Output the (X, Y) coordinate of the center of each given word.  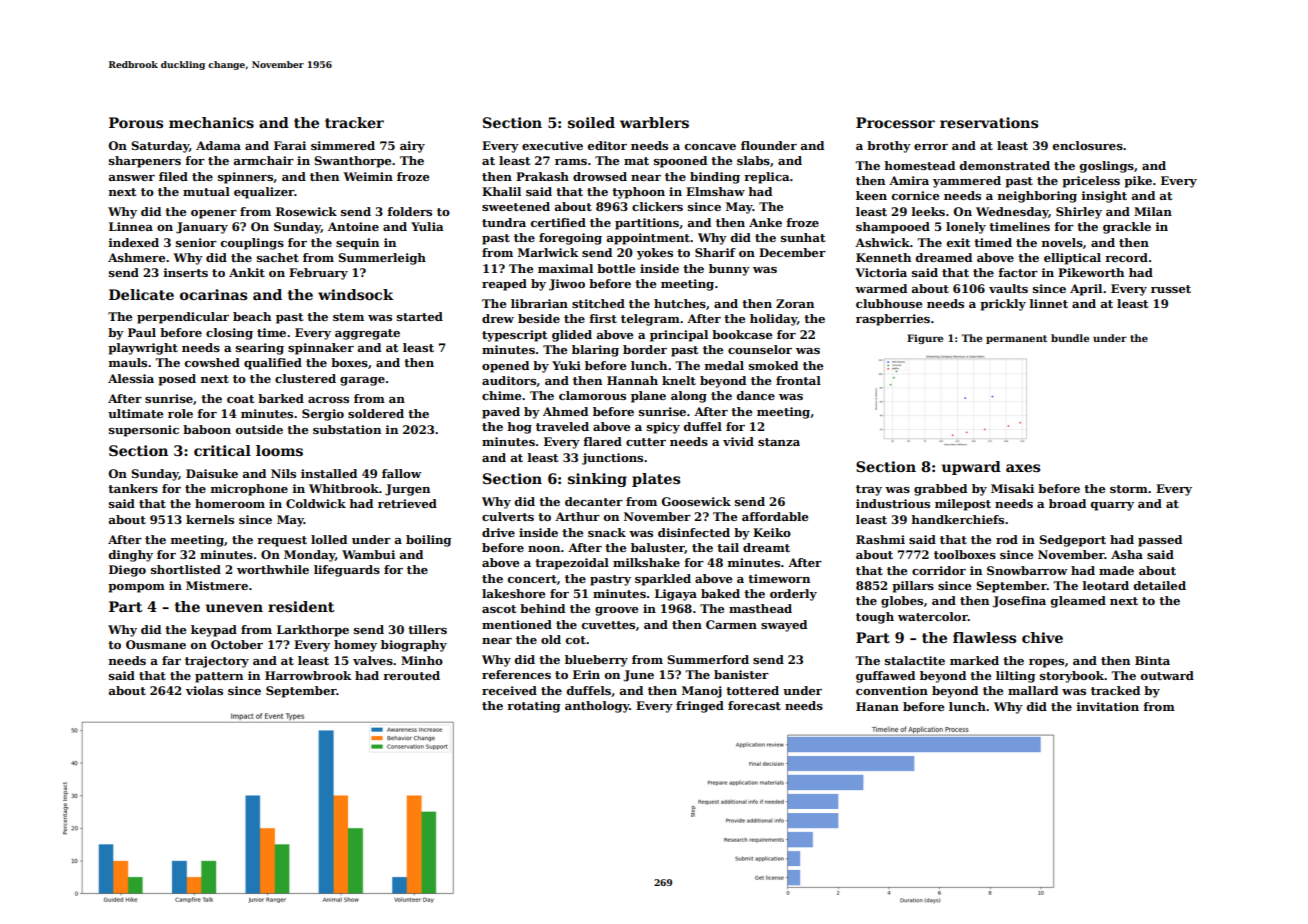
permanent (1016, 339)
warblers (654, 122)
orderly (793, 595)
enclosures (1088, 145)
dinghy (131, 556)
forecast (754, 705)
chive (1042, 637)
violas (204, 690)
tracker (354, 122)
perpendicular (183, 318)
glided (572, 336)
